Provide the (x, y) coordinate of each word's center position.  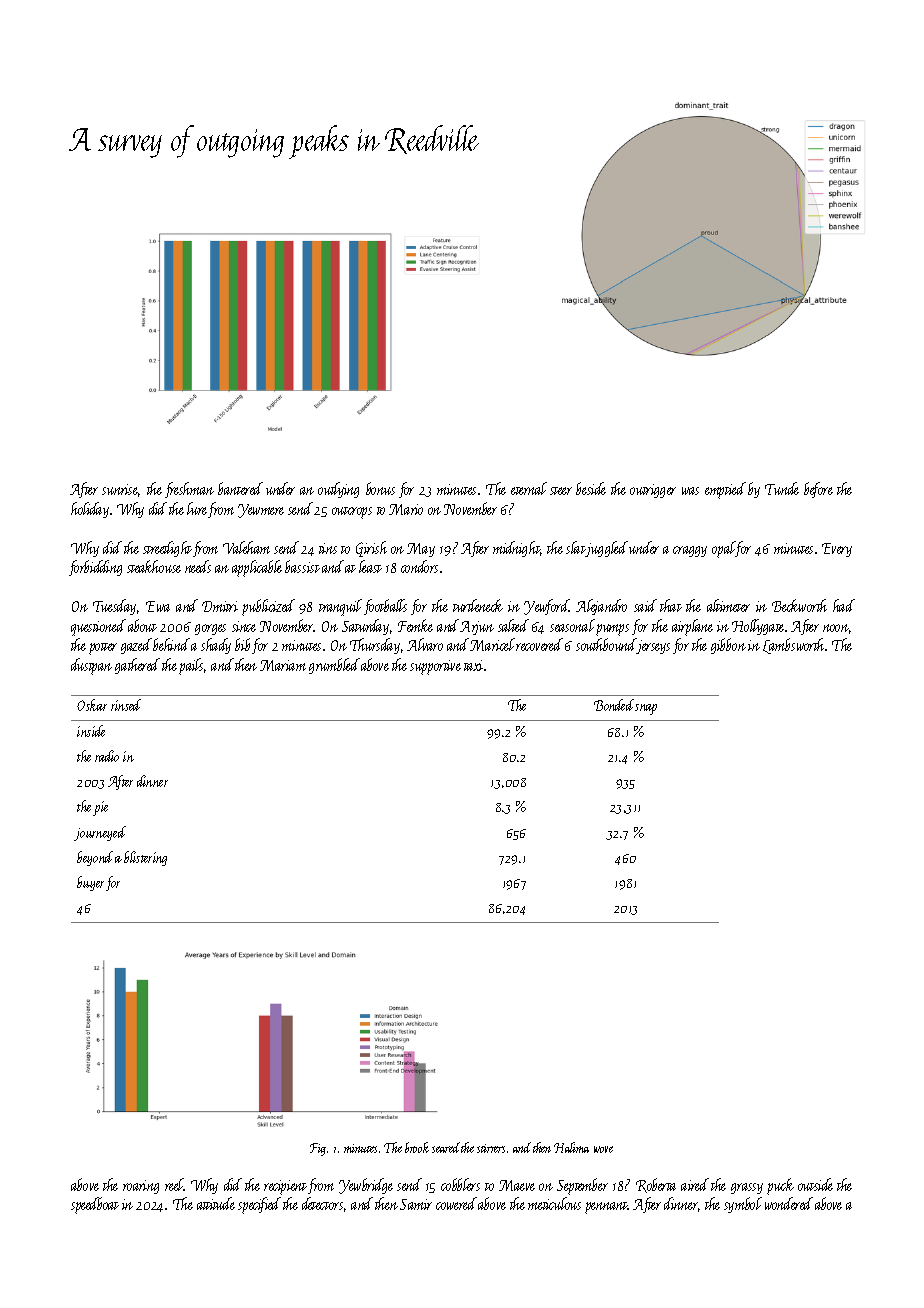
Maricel (492, 644)
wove (603, 1149)
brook (417, 1147)
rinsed (126, 705)
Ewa (158, 606)
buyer (90, 883)
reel (174, 1184)
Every (837, 550)
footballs (385, 607)
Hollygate (758, 627)
